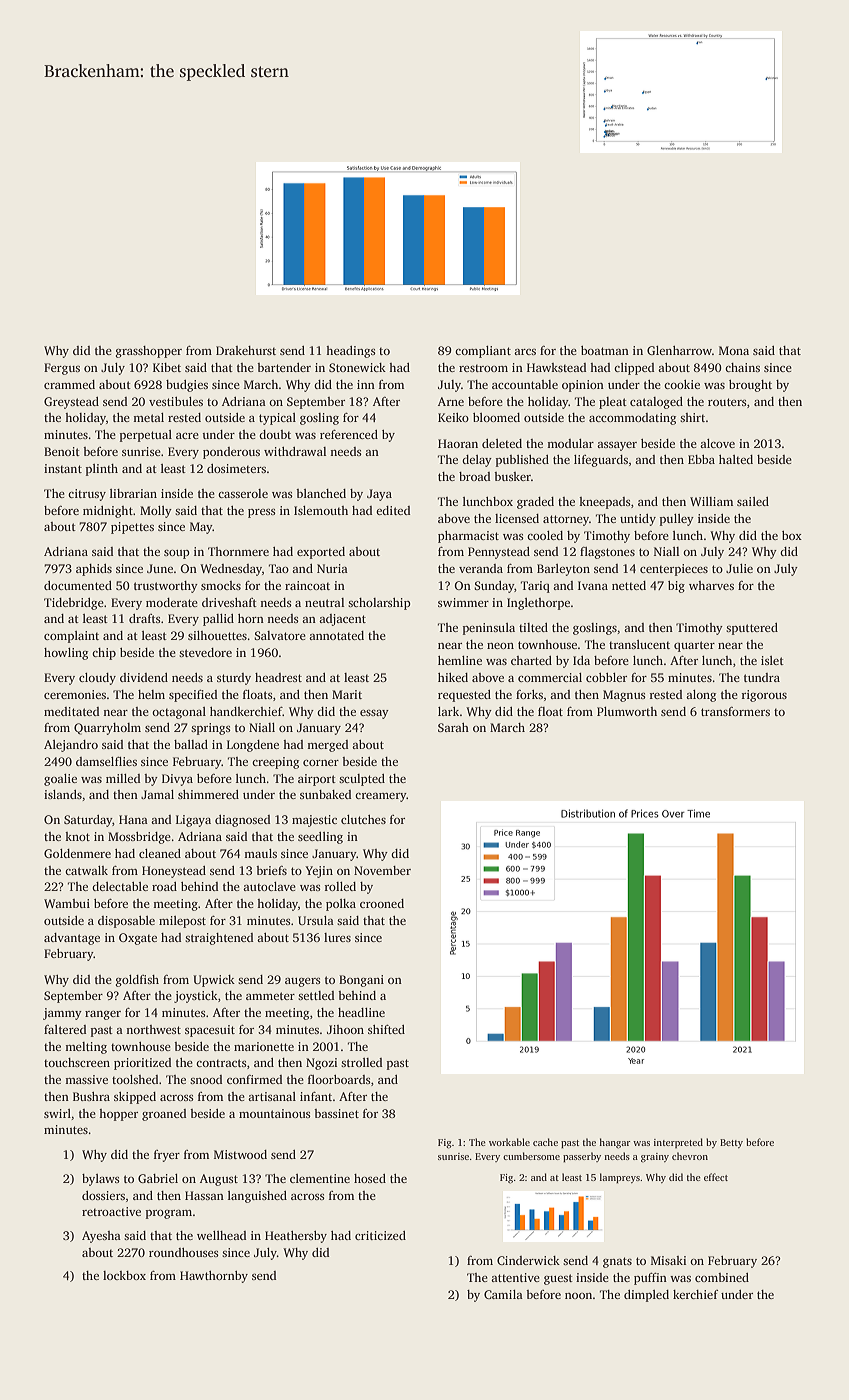 The image size is (849, 1400). I want to click on sailed, so click(753, 501).
